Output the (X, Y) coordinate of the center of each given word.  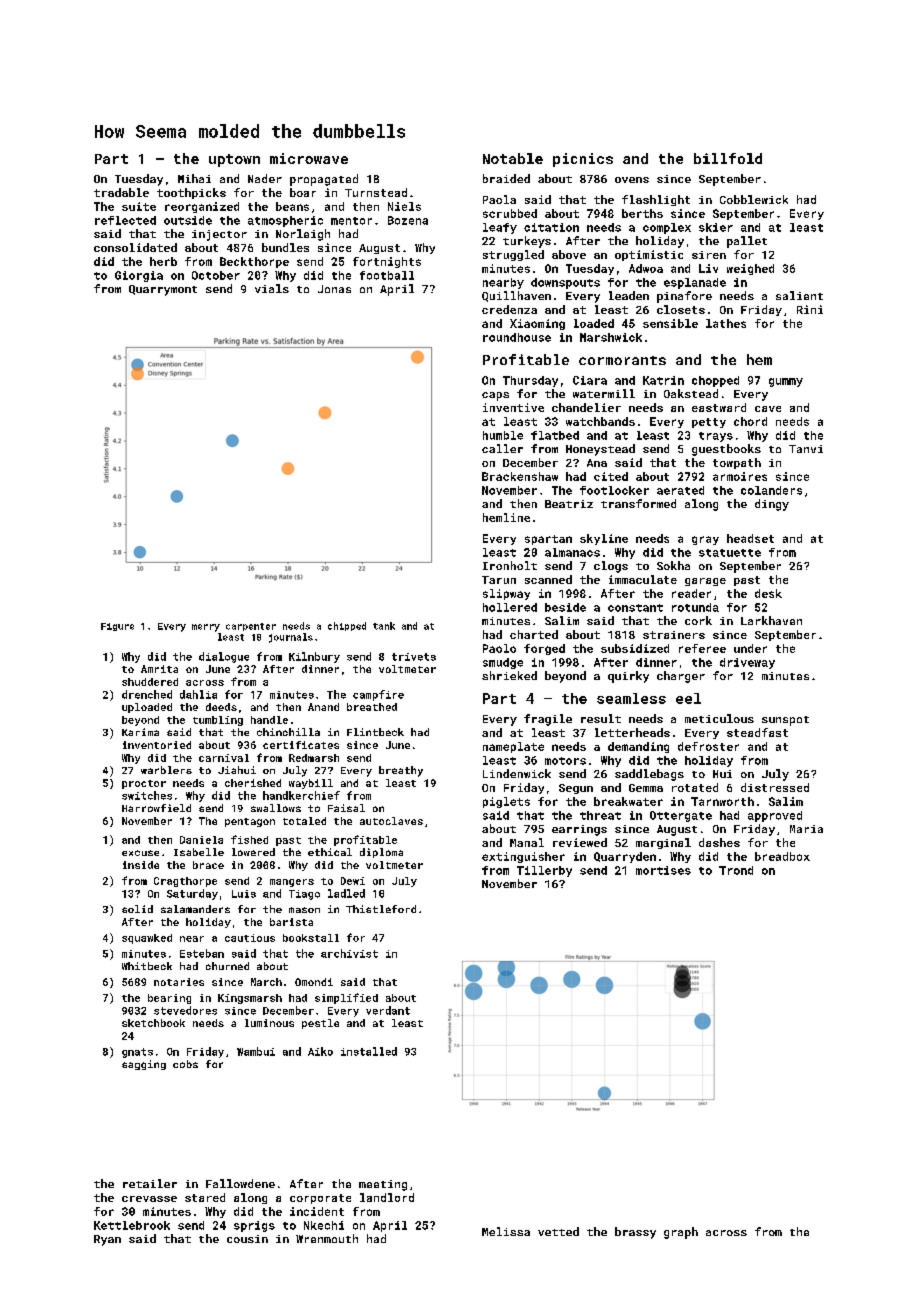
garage (705, 582)
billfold (728, 158)
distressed (775, 787)
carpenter (251, 627)
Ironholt (510, 565)
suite (139, 206)
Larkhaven (771, 620)
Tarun (499, 580)
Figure (117, 627)
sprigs (254, 1226)
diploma (381, 853)
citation (551, 227)
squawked (147, 939)
